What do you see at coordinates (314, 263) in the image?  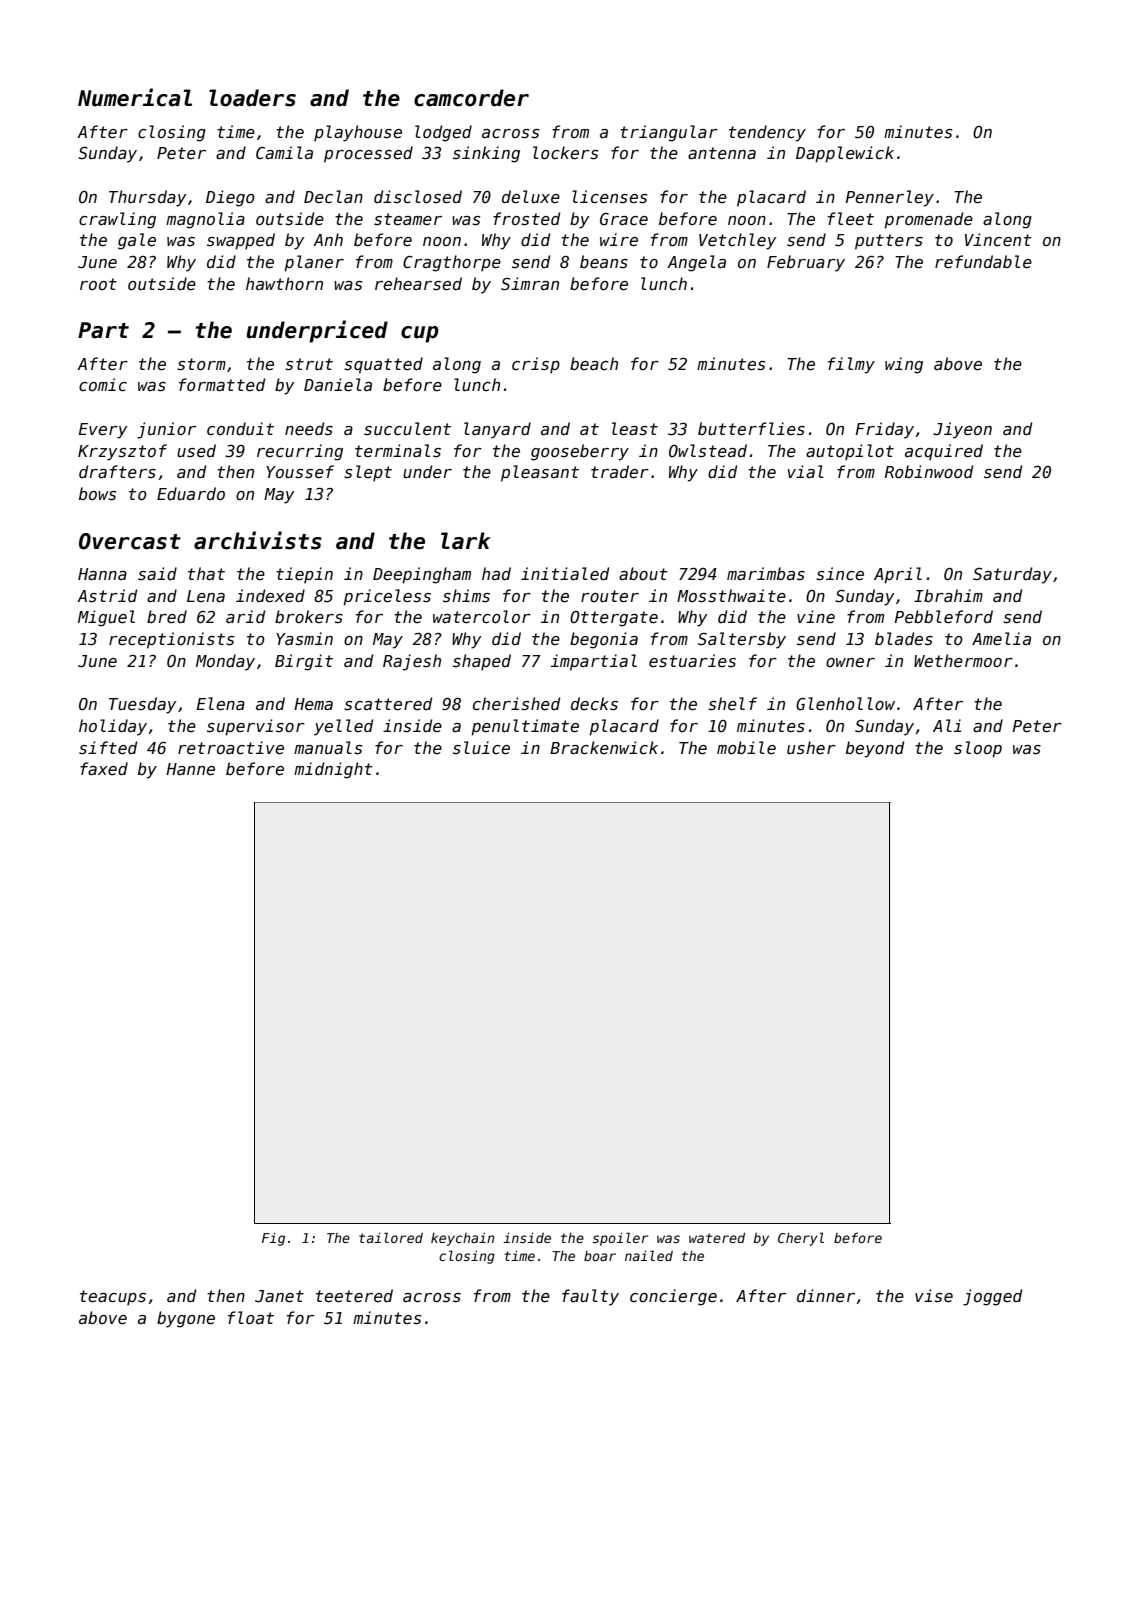 I see `planer` at bounding box center [314, 263].
